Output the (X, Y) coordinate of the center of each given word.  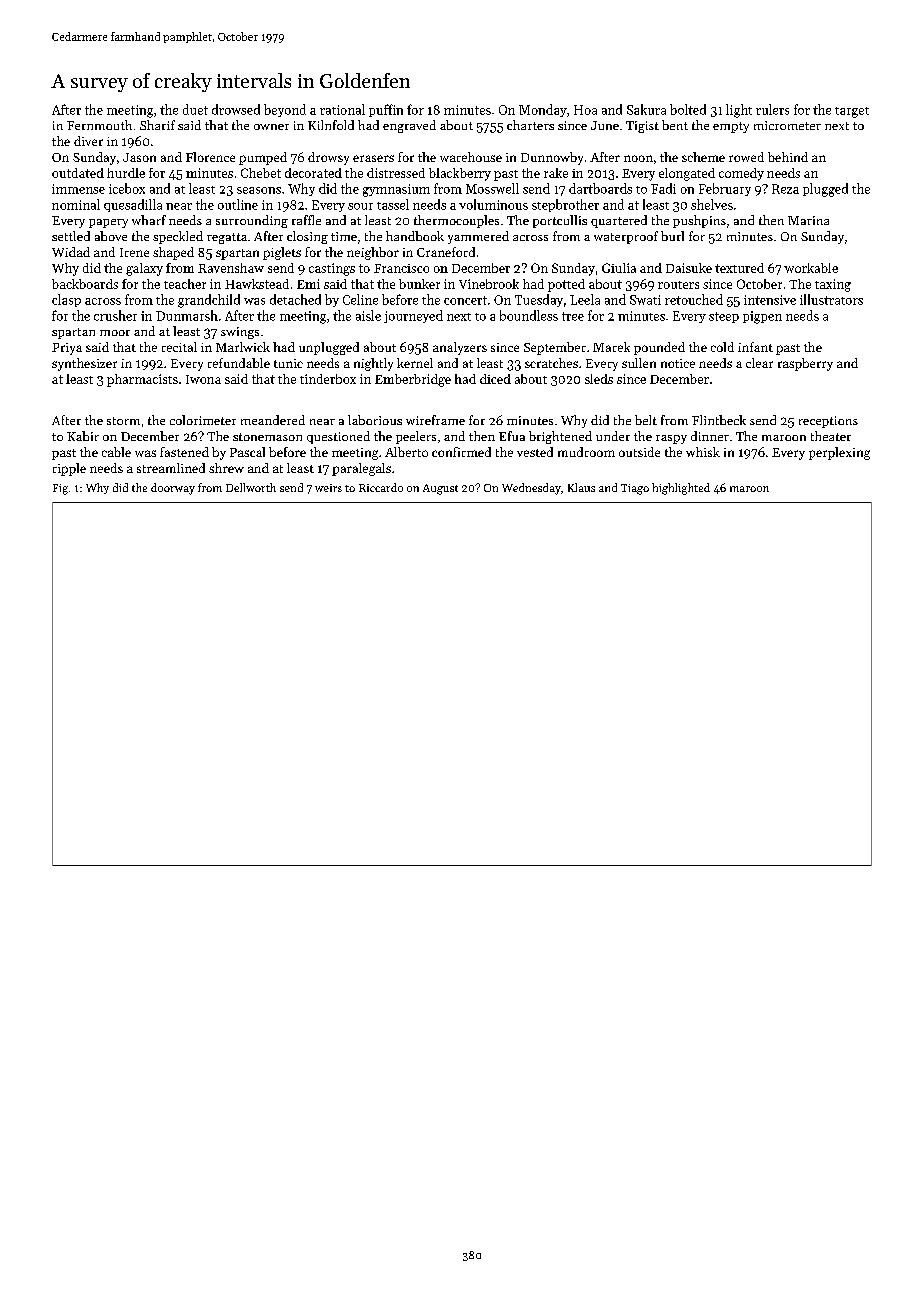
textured (739, 268)
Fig (60, 489)
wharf (149, 220)
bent (675, 125)
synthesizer (84, 364)
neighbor (373, 253)
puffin (386, 110)
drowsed (236, 109)
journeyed (413, 316)
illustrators (831, 299)
